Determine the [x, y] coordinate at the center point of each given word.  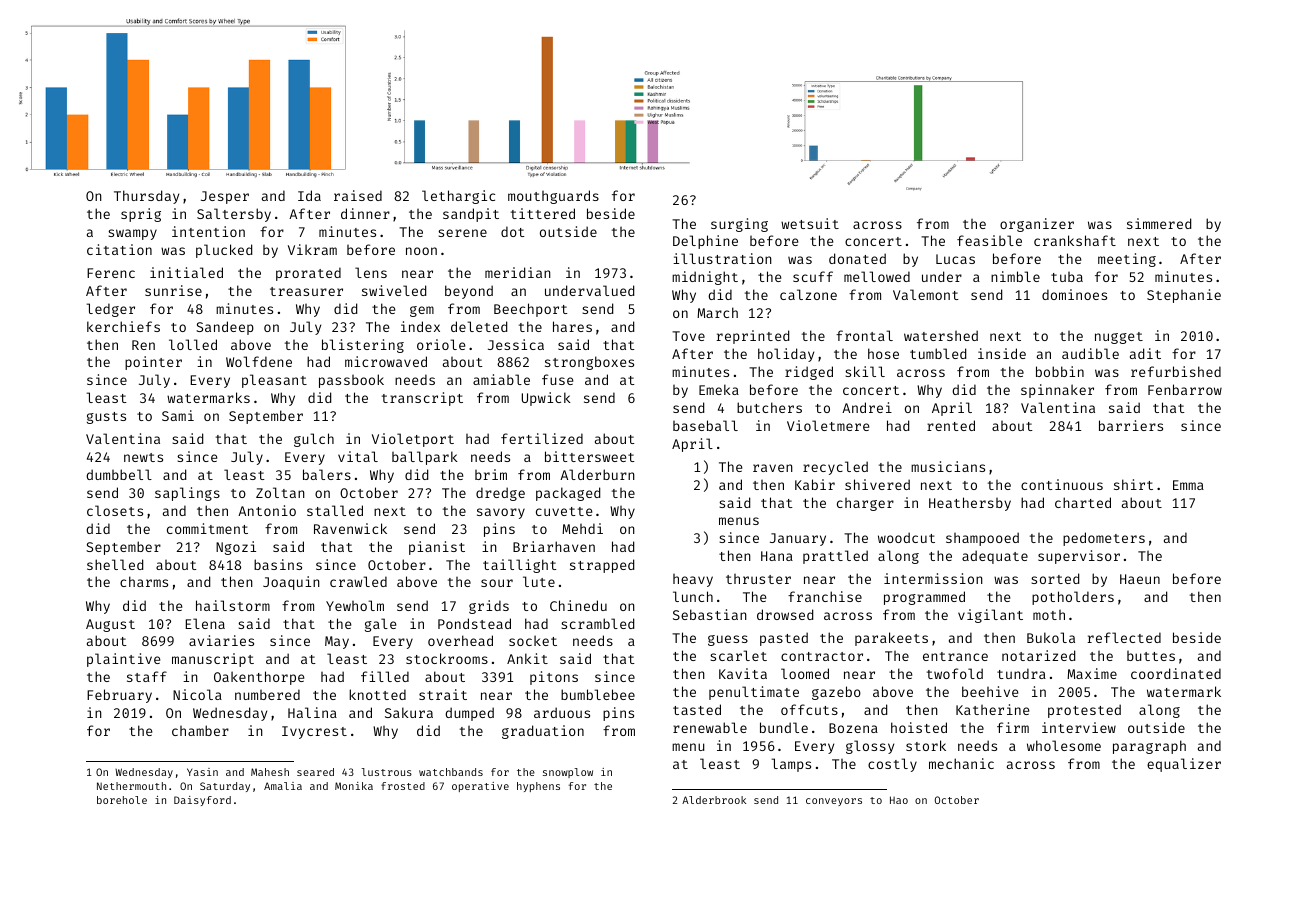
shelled [115, 564]
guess [728, 640]
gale [380, 625]
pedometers [1104, 539]
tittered [543, 213]
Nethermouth [131, 786]
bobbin [1060, 371]
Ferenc [111, 273]
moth [1049, 615]
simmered [1159, 223]
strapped [602, 566]
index [420, 326]
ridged [809, 373]
